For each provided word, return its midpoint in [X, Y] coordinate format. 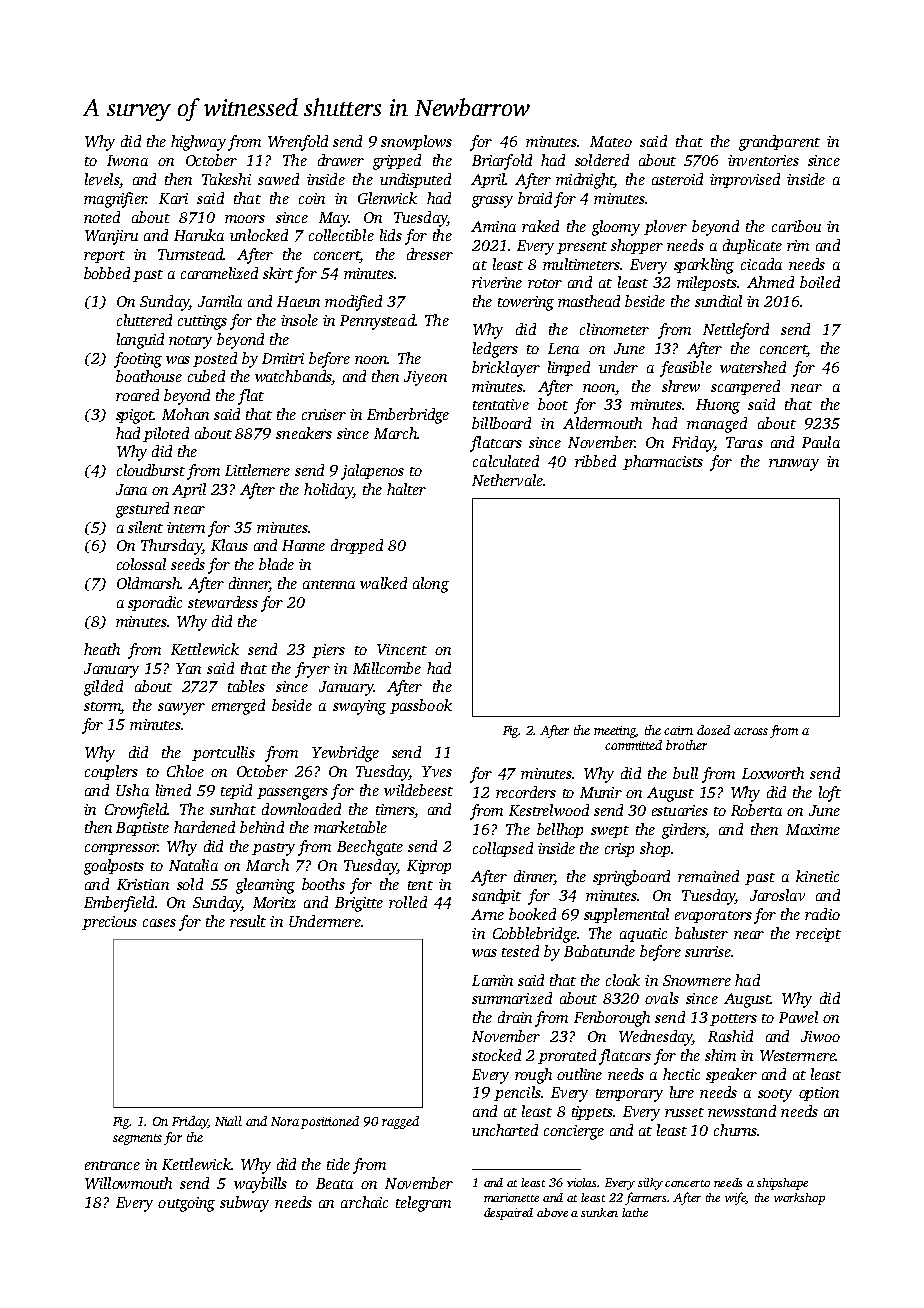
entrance [112, 1165]
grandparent [779, 143]
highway [198, 143]
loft [830, 794]
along [431, 585]
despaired [508, 1214]
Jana [131, 489]
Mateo [611, 141]
